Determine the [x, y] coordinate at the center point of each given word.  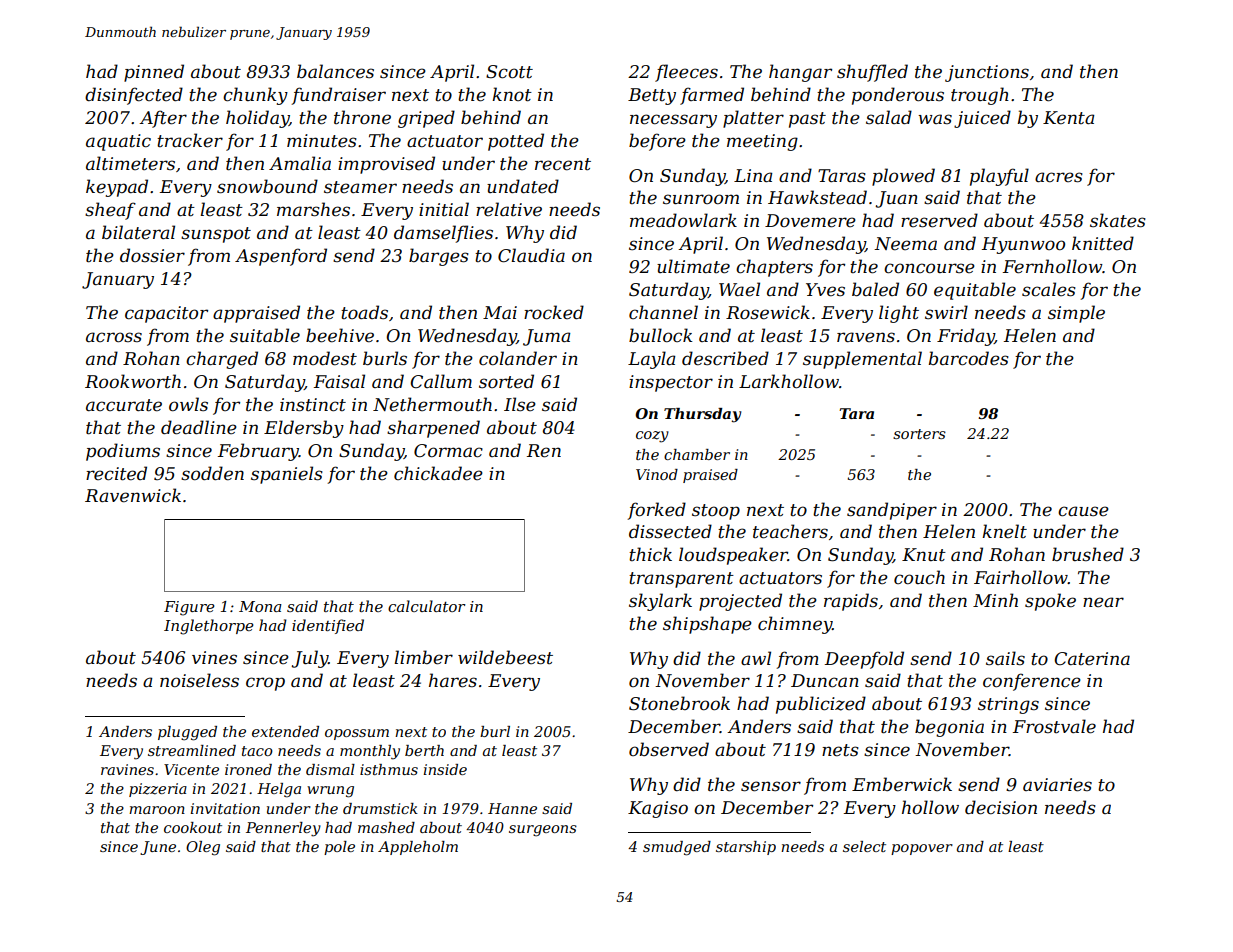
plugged [187, 733]
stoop [716, 512]
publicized [821, 705]
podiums [123, 452]
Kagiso [658, 809]
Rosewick [768, 312]
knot [512, 94]
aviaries [1057, 785]
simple [1076, 314]
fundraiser [338, 96]
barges [439, 257]
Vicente [191, 769]
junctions [987, 73]
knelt [1004, 531]
